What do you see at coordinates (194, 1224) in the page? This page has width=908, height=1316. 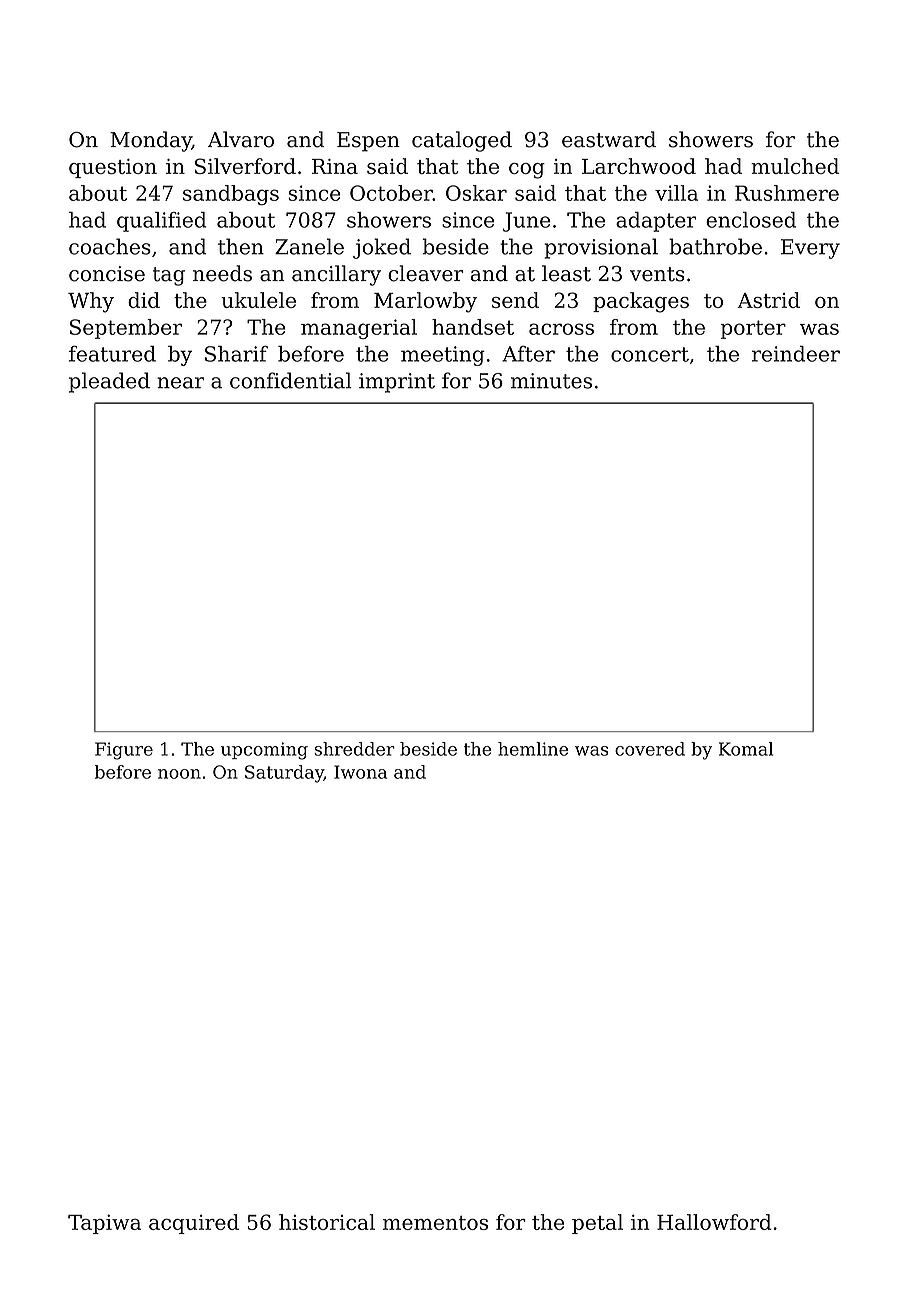 I see `acquired` at bounding box center [194, 1224].
